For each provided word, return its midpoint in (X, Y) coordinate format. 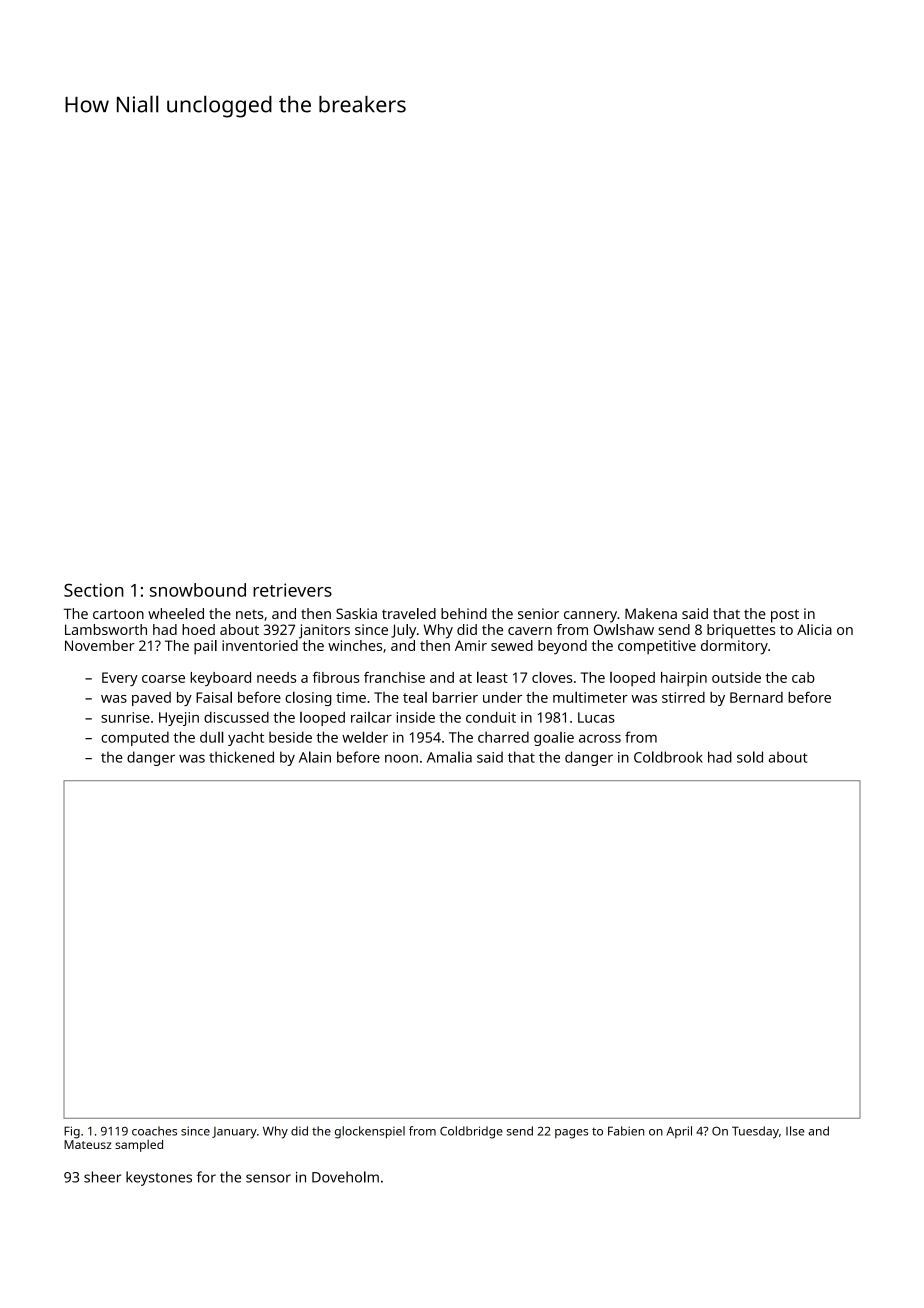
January (234, 1133)
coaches (154, 1131)
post (785, 616)
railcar (371, 717)
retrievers (292, 590)
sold (750, 757)
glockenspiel (370, 1132)
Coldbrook (668, 757)
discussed (236, 717)
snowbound (198, 590)
